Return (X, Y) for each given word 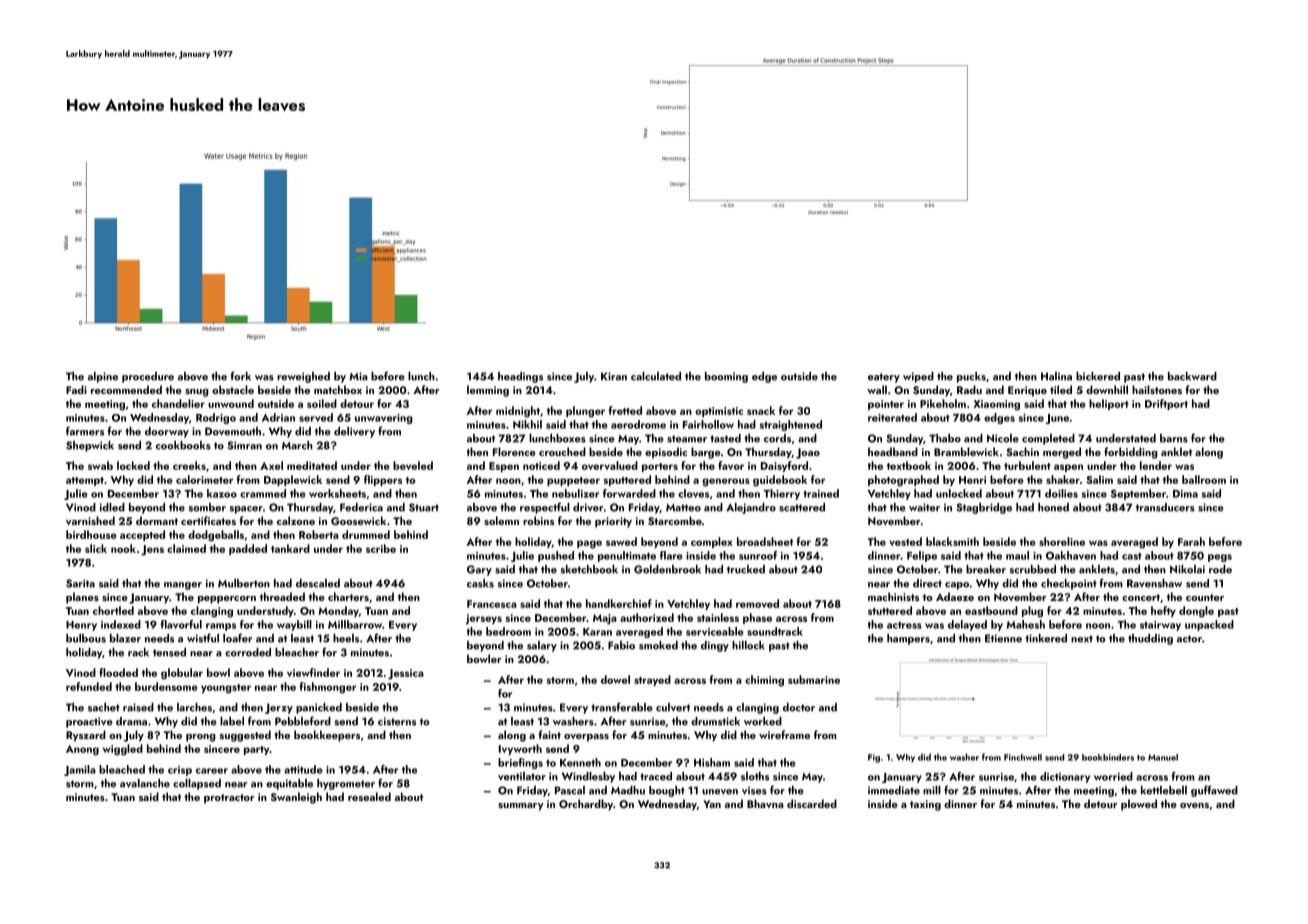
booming (726, 377)
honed (1053, 507)
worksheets (337, 493)
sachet (104, 707)
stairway (1160, 626)
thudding (1150, 639)
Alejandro (751, 508)
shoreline (1062, 541)
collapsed (197, 784)
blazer (125, 638)
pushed (556, 556)
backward (1192, 376)
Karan (597, 632)
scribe (381, 548)
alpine (103, 377)
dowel (615, 679)
